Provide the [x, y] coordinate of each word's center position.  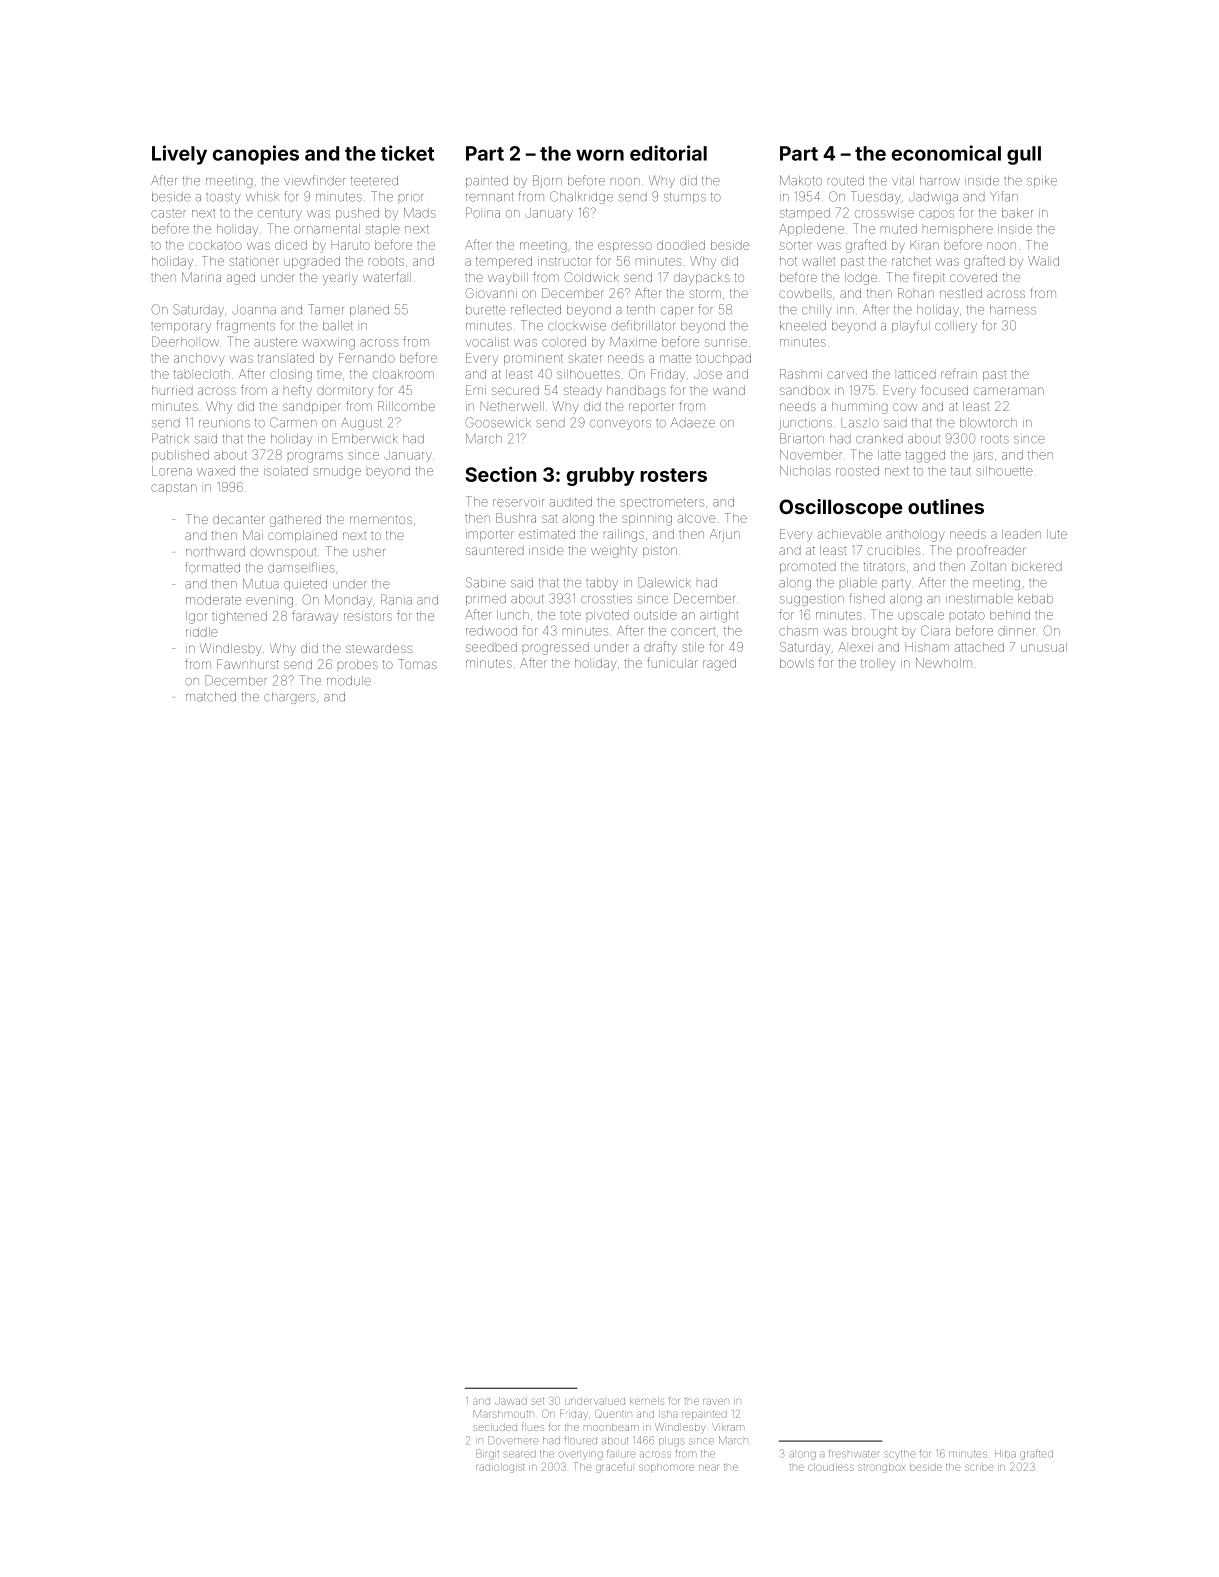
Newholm [944, 663]
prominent [533, 359]
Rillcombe [406, 406]
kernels [647, 1401]
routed [846, 181]
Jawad [511, 1401]
